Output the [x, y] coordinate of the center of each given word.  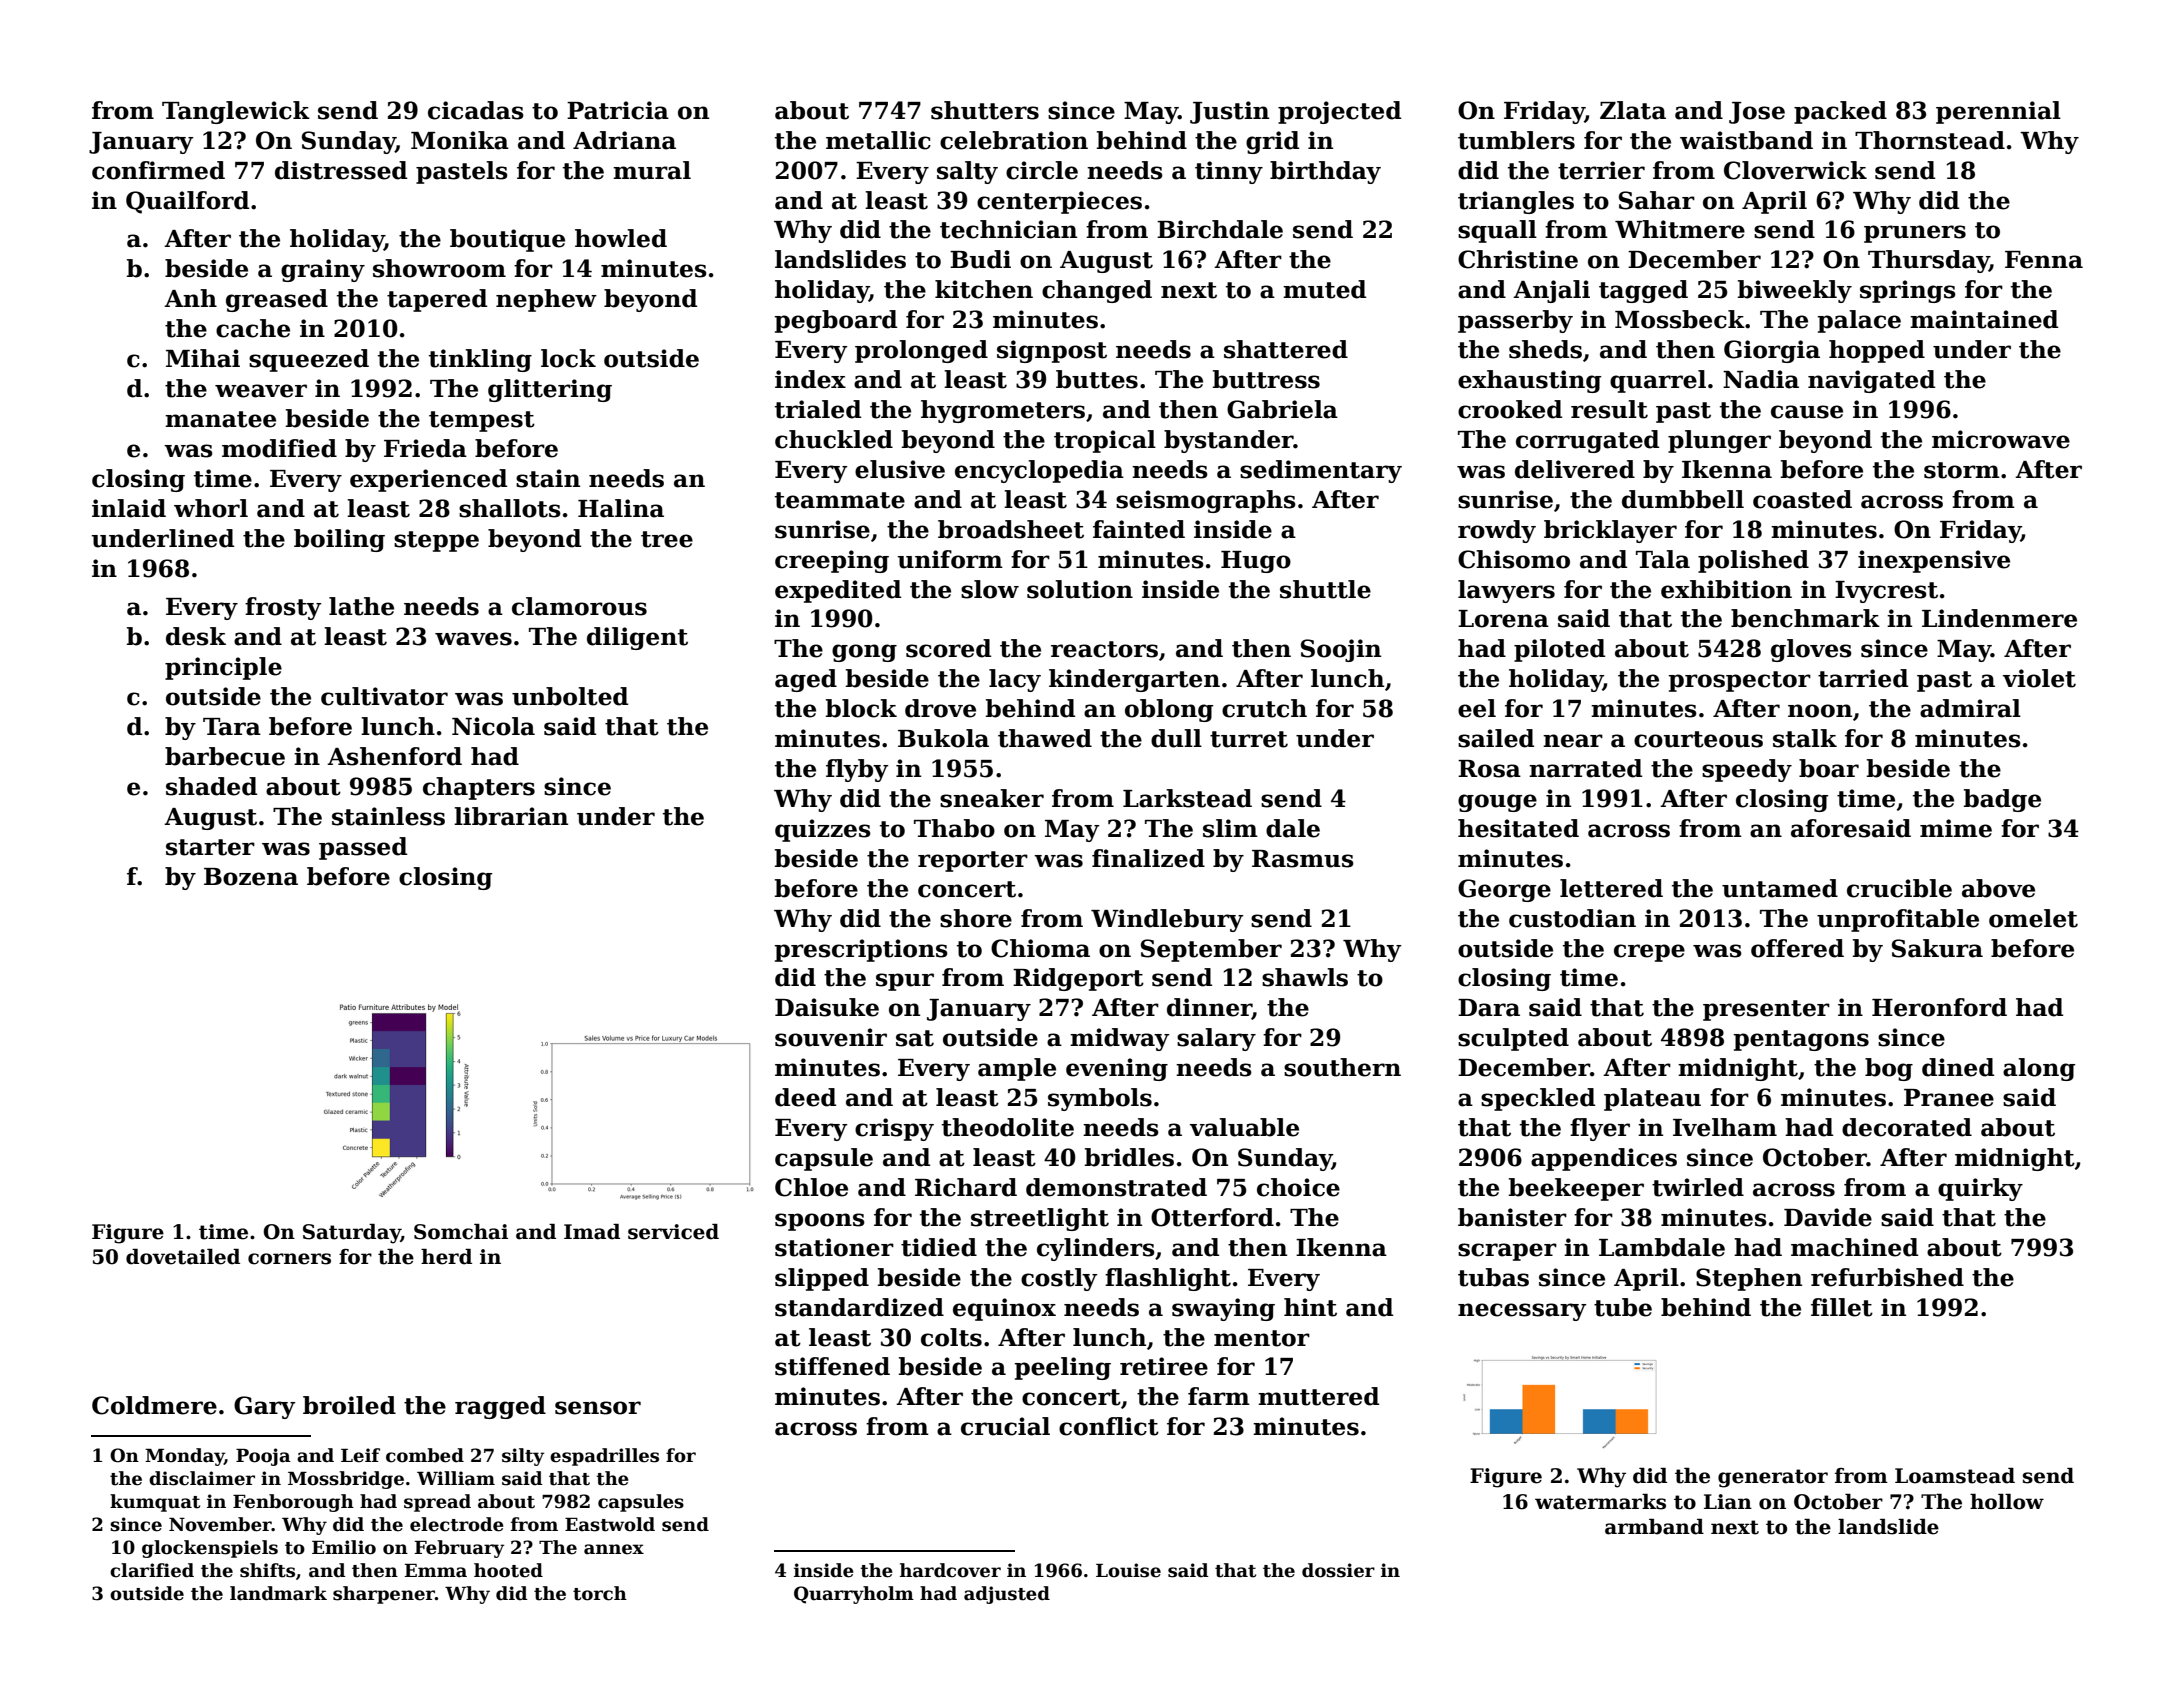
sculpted [1513, 1039]
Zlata [1633, 110]
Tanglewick [236, 112]
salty [967, 172]
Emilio [344, 1547]
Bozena [251, 877]
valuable [1244, 1127]
